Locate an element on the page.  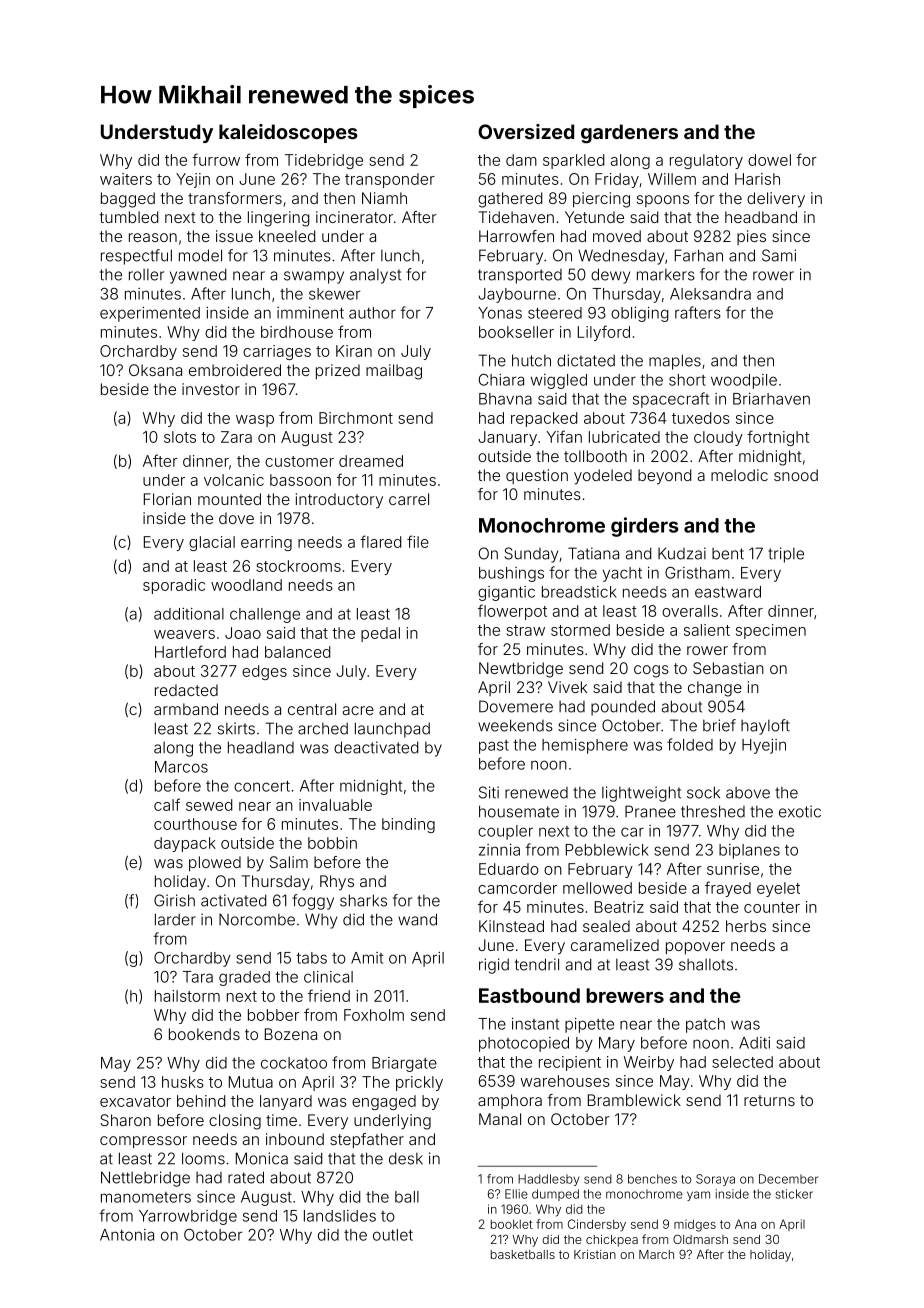
delivery is located at coordinates (776, 200).
